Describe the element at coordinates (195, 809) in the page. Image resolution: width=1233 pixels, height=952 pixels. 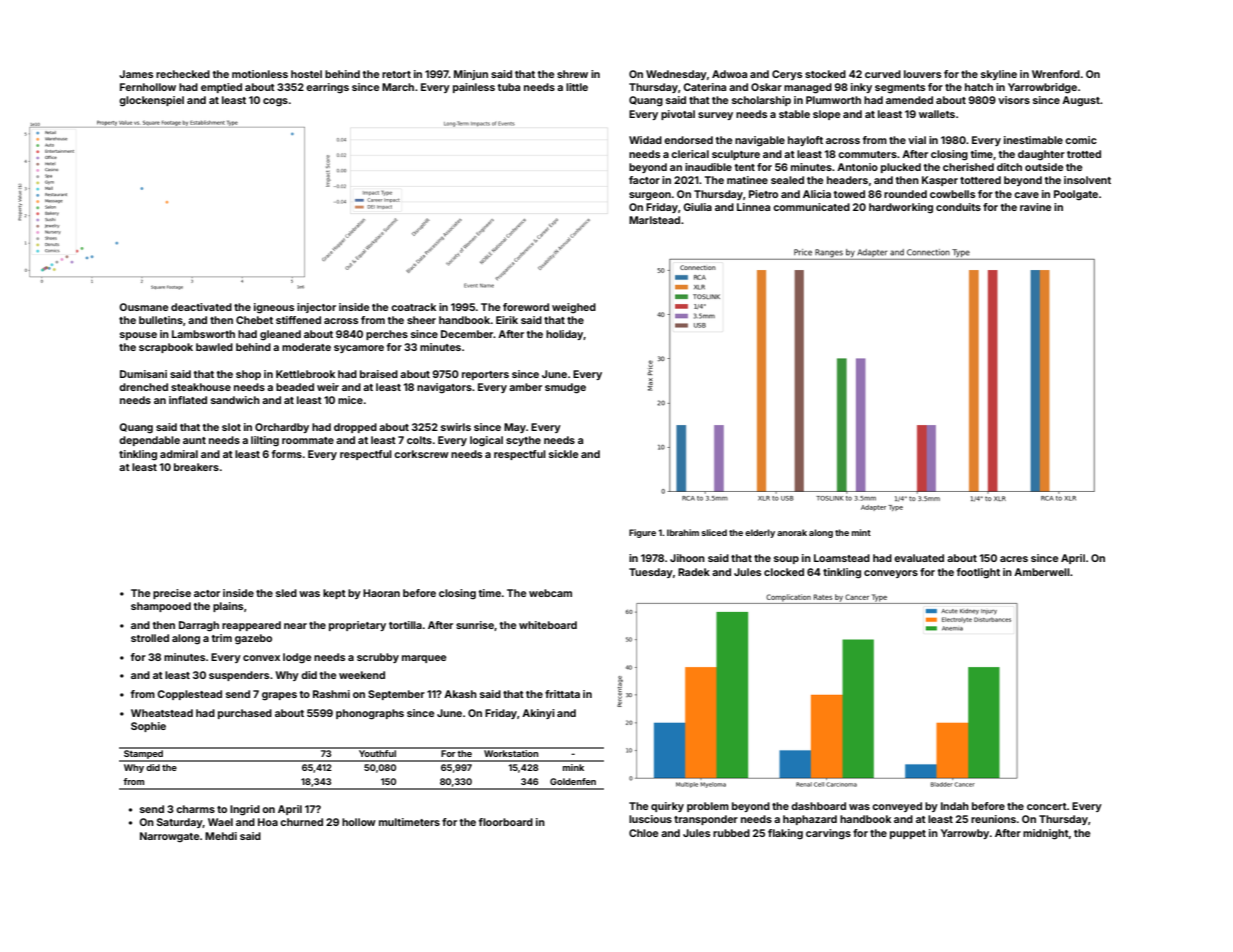
I see `charms` at that location.
